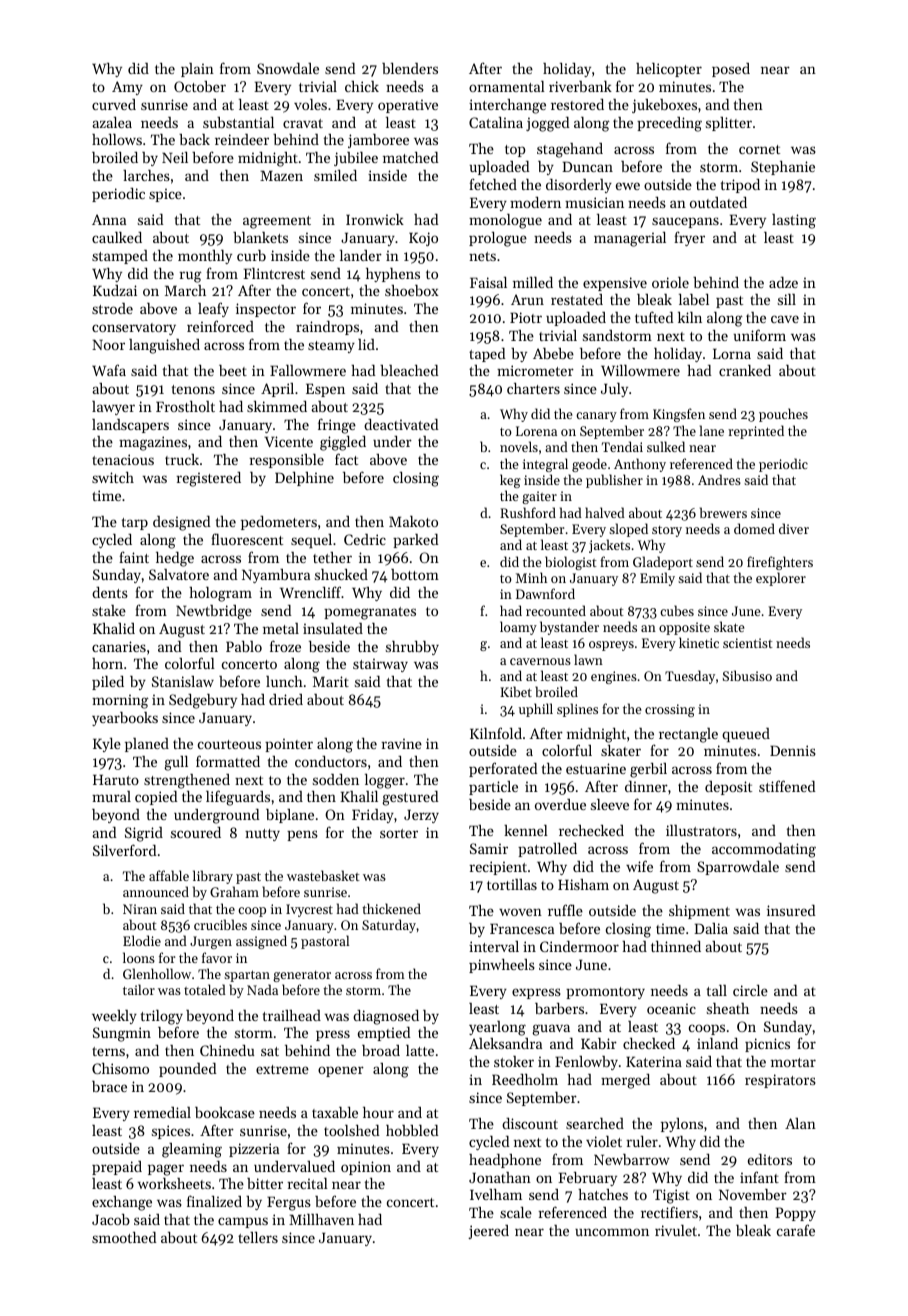 This screenshot has height=1316, width=908. What do you see at coordinates (412, 648) in the screenshot?
I see `shrubby` at bounding box center [412, 648].
